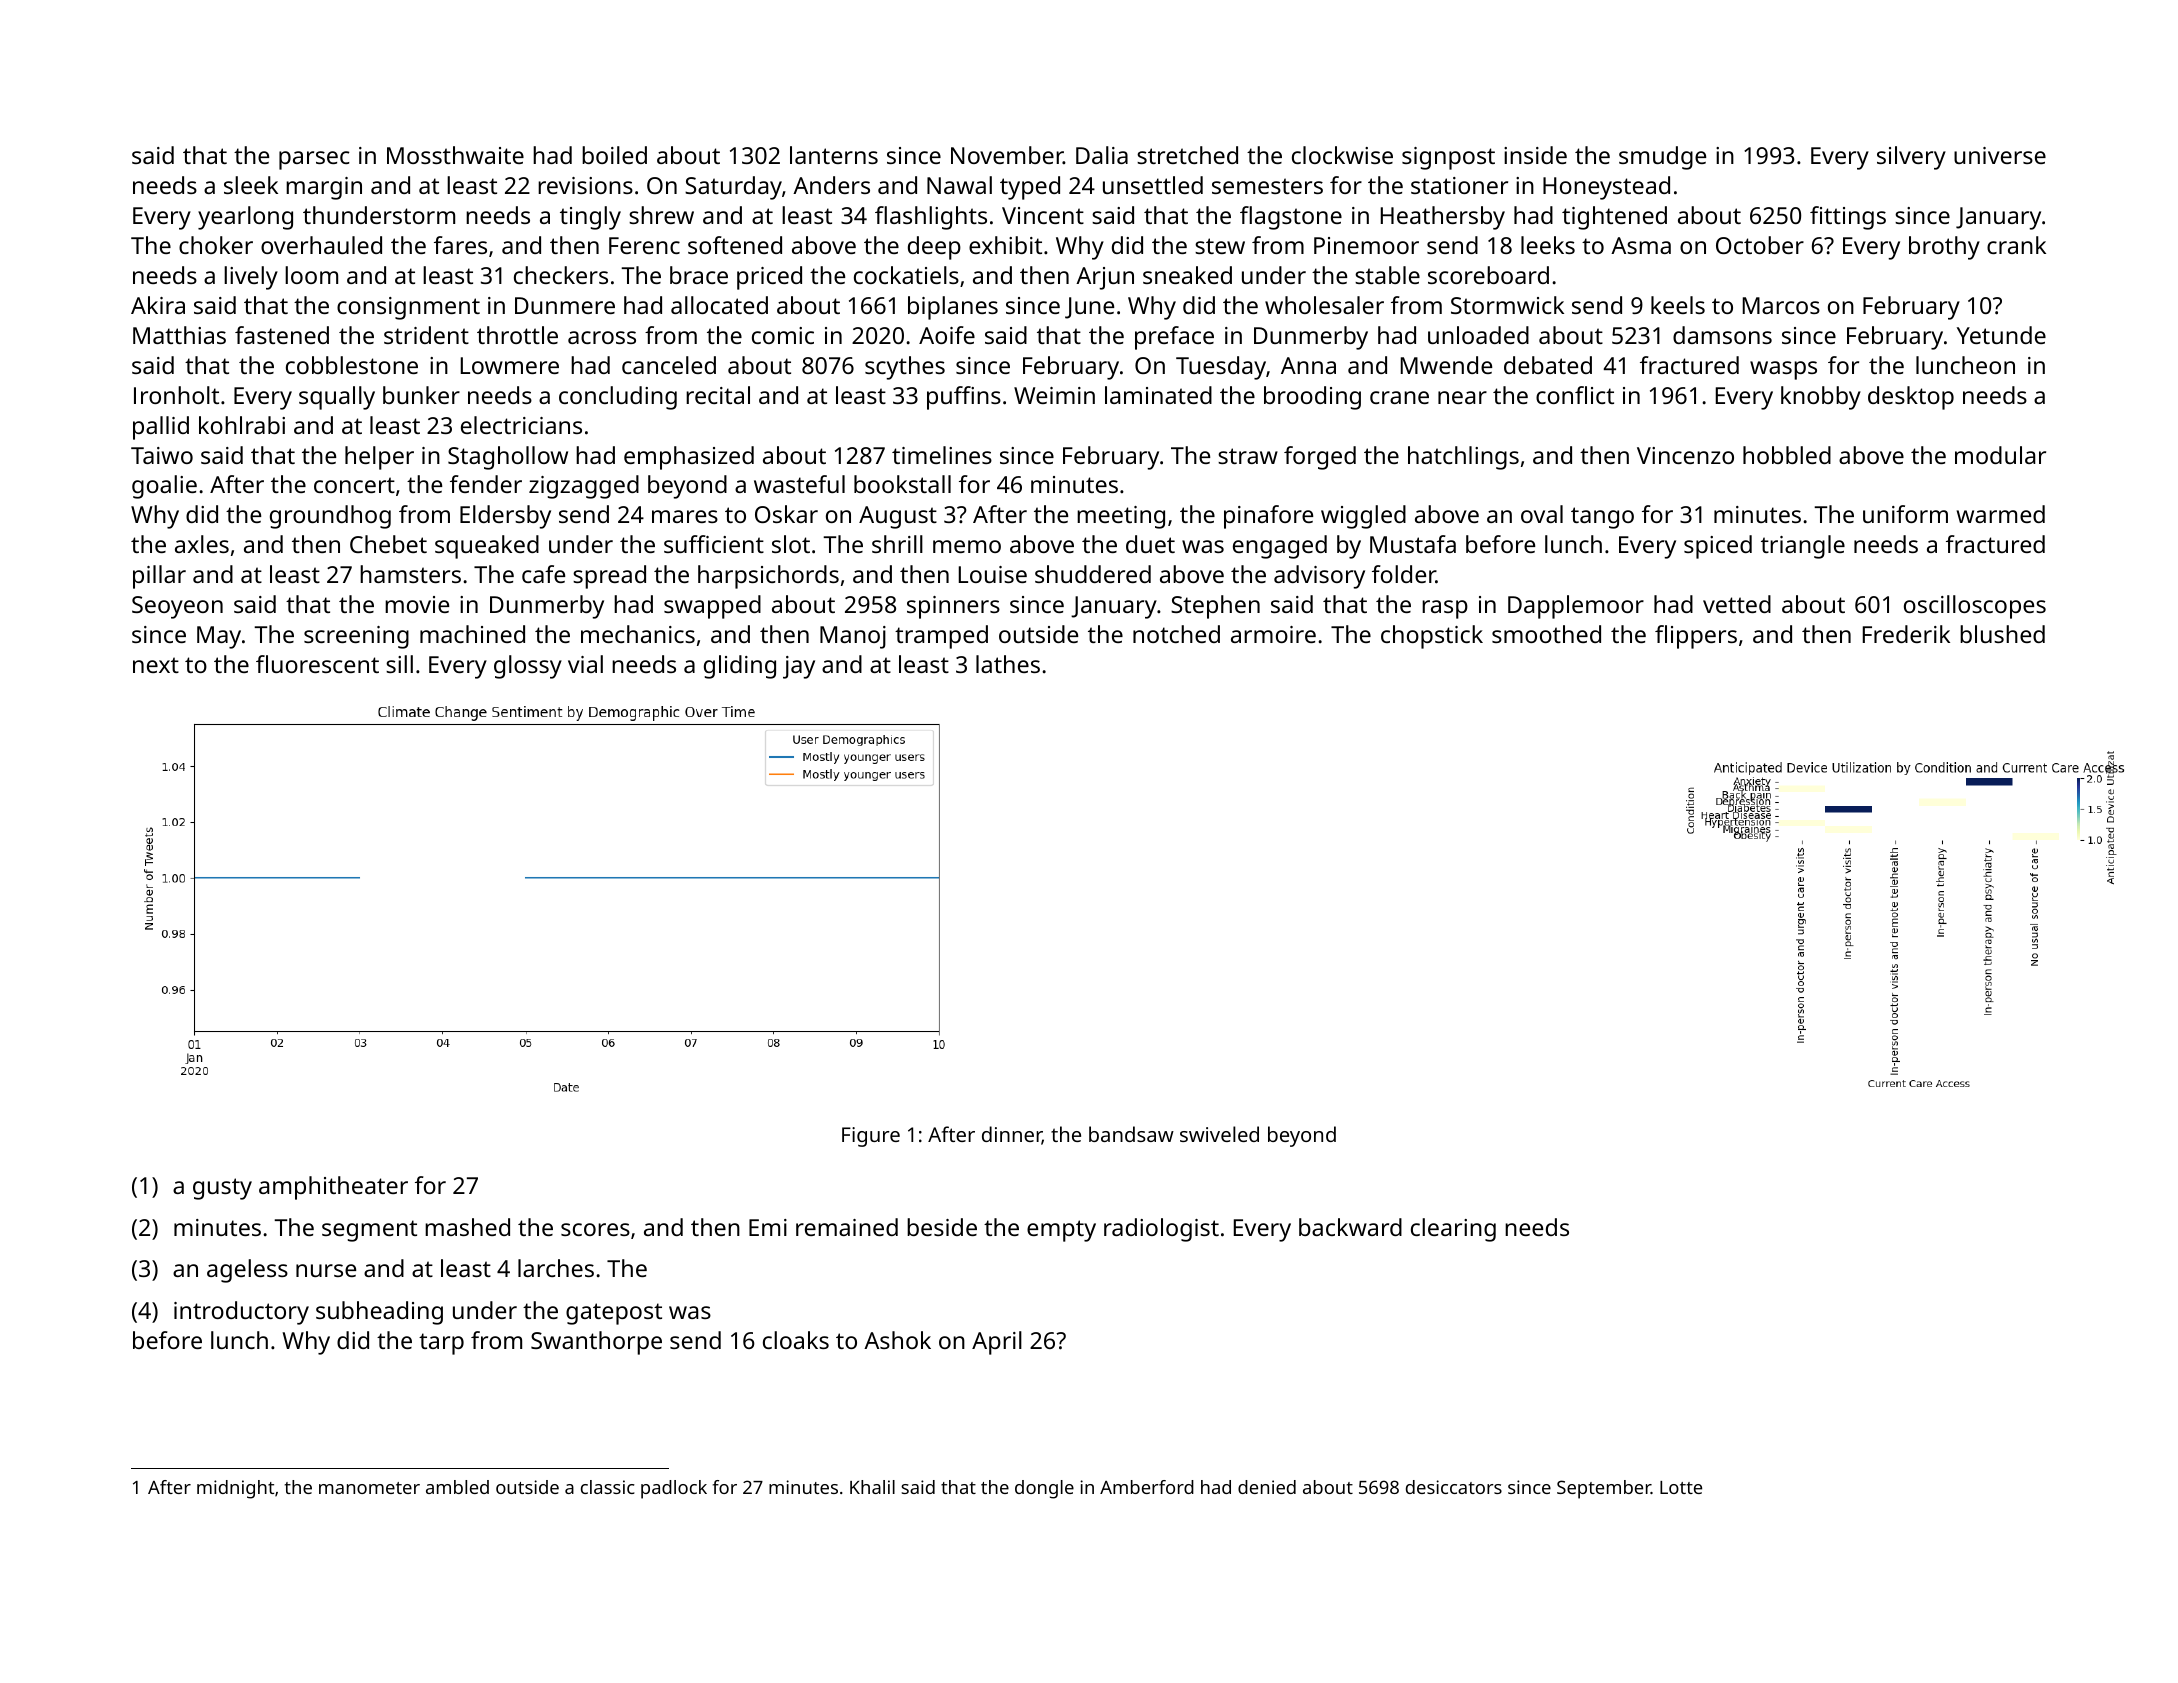  What do you see at coordinates (959, 185) in the screenshot?
I see `Nawal` at bounding box center [959, 185].
